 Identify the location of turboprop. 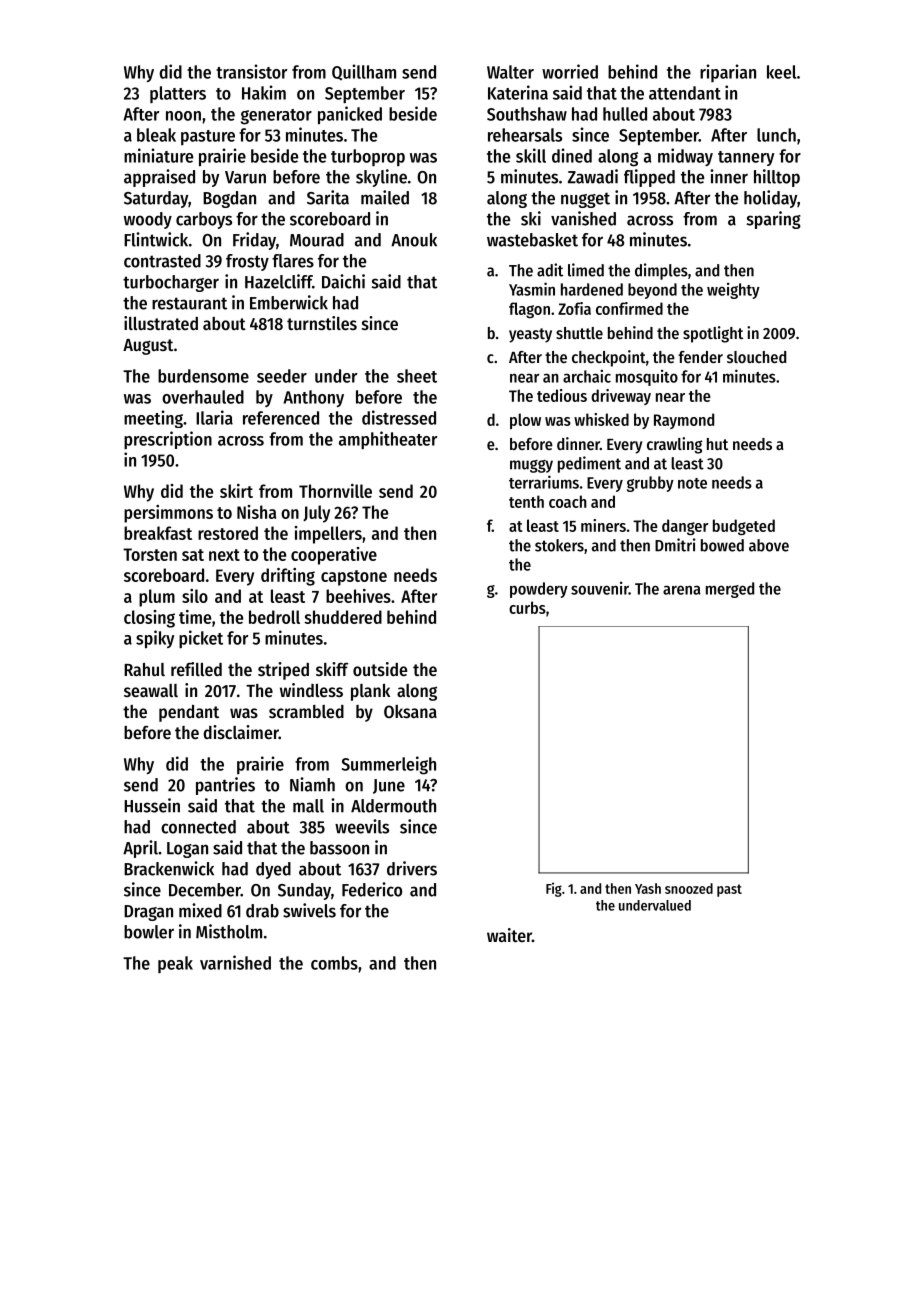
(368, 157).
